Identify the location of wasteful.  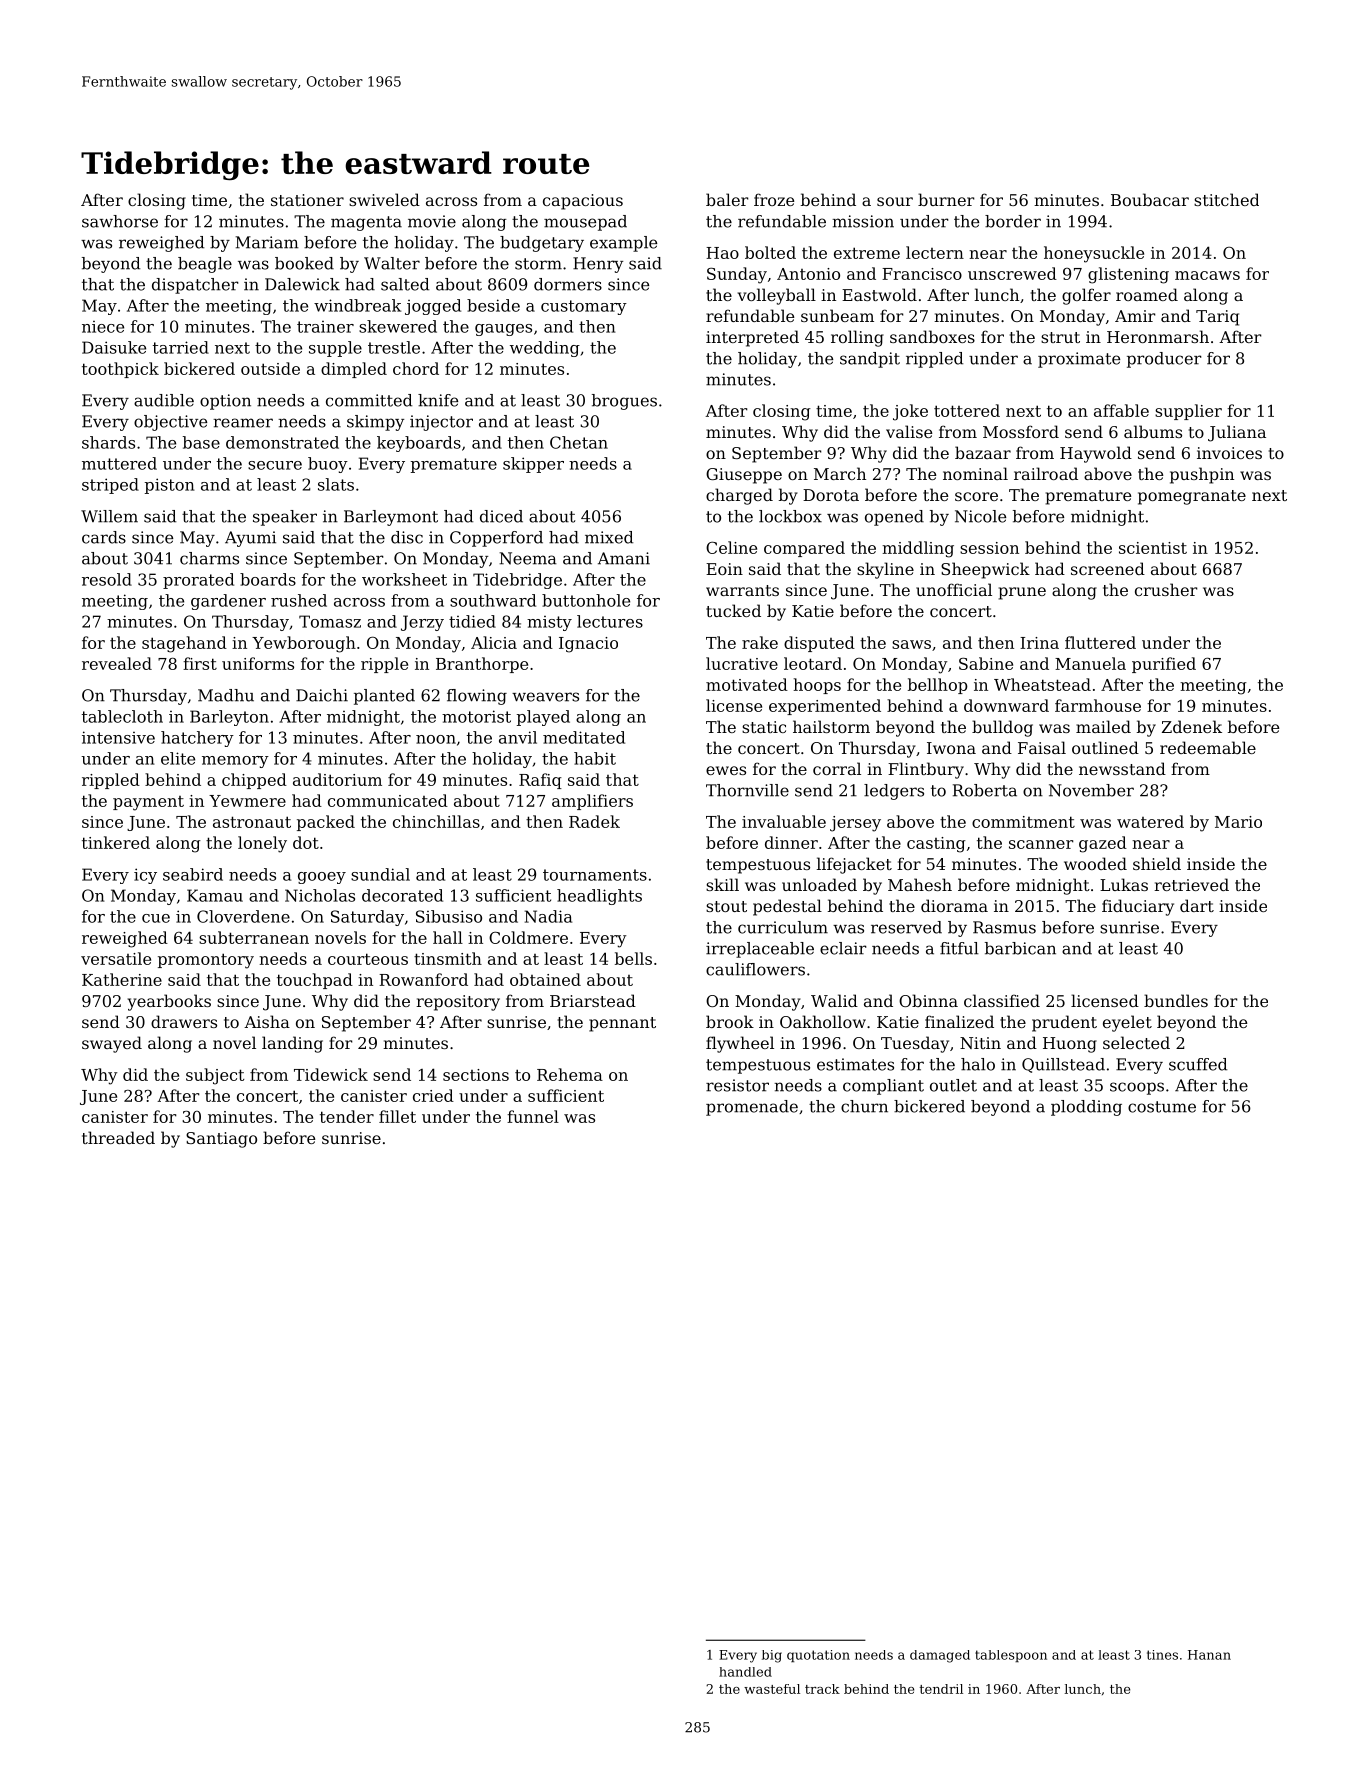
(772, 1689).
